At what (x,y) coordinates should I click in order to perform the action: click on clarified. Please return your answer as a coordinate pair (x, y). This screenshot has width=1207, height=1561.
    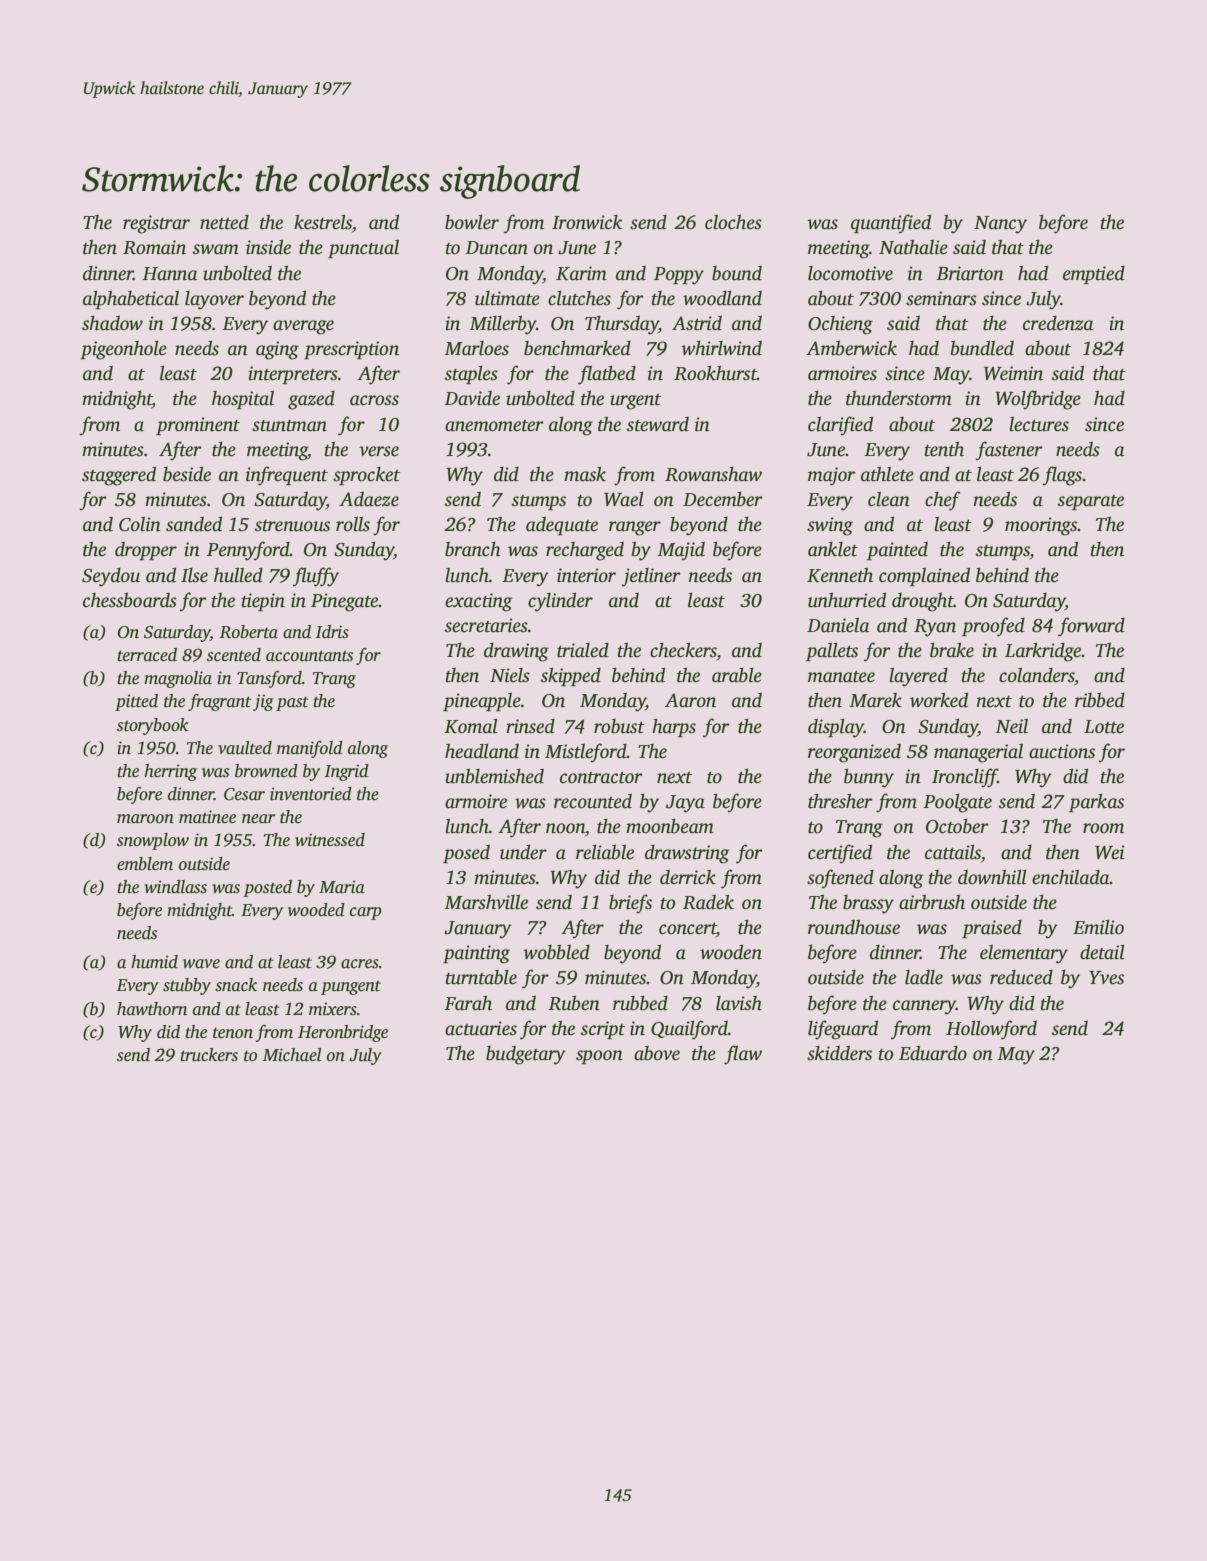
    Looking at the image, I should click on (840, 426).
